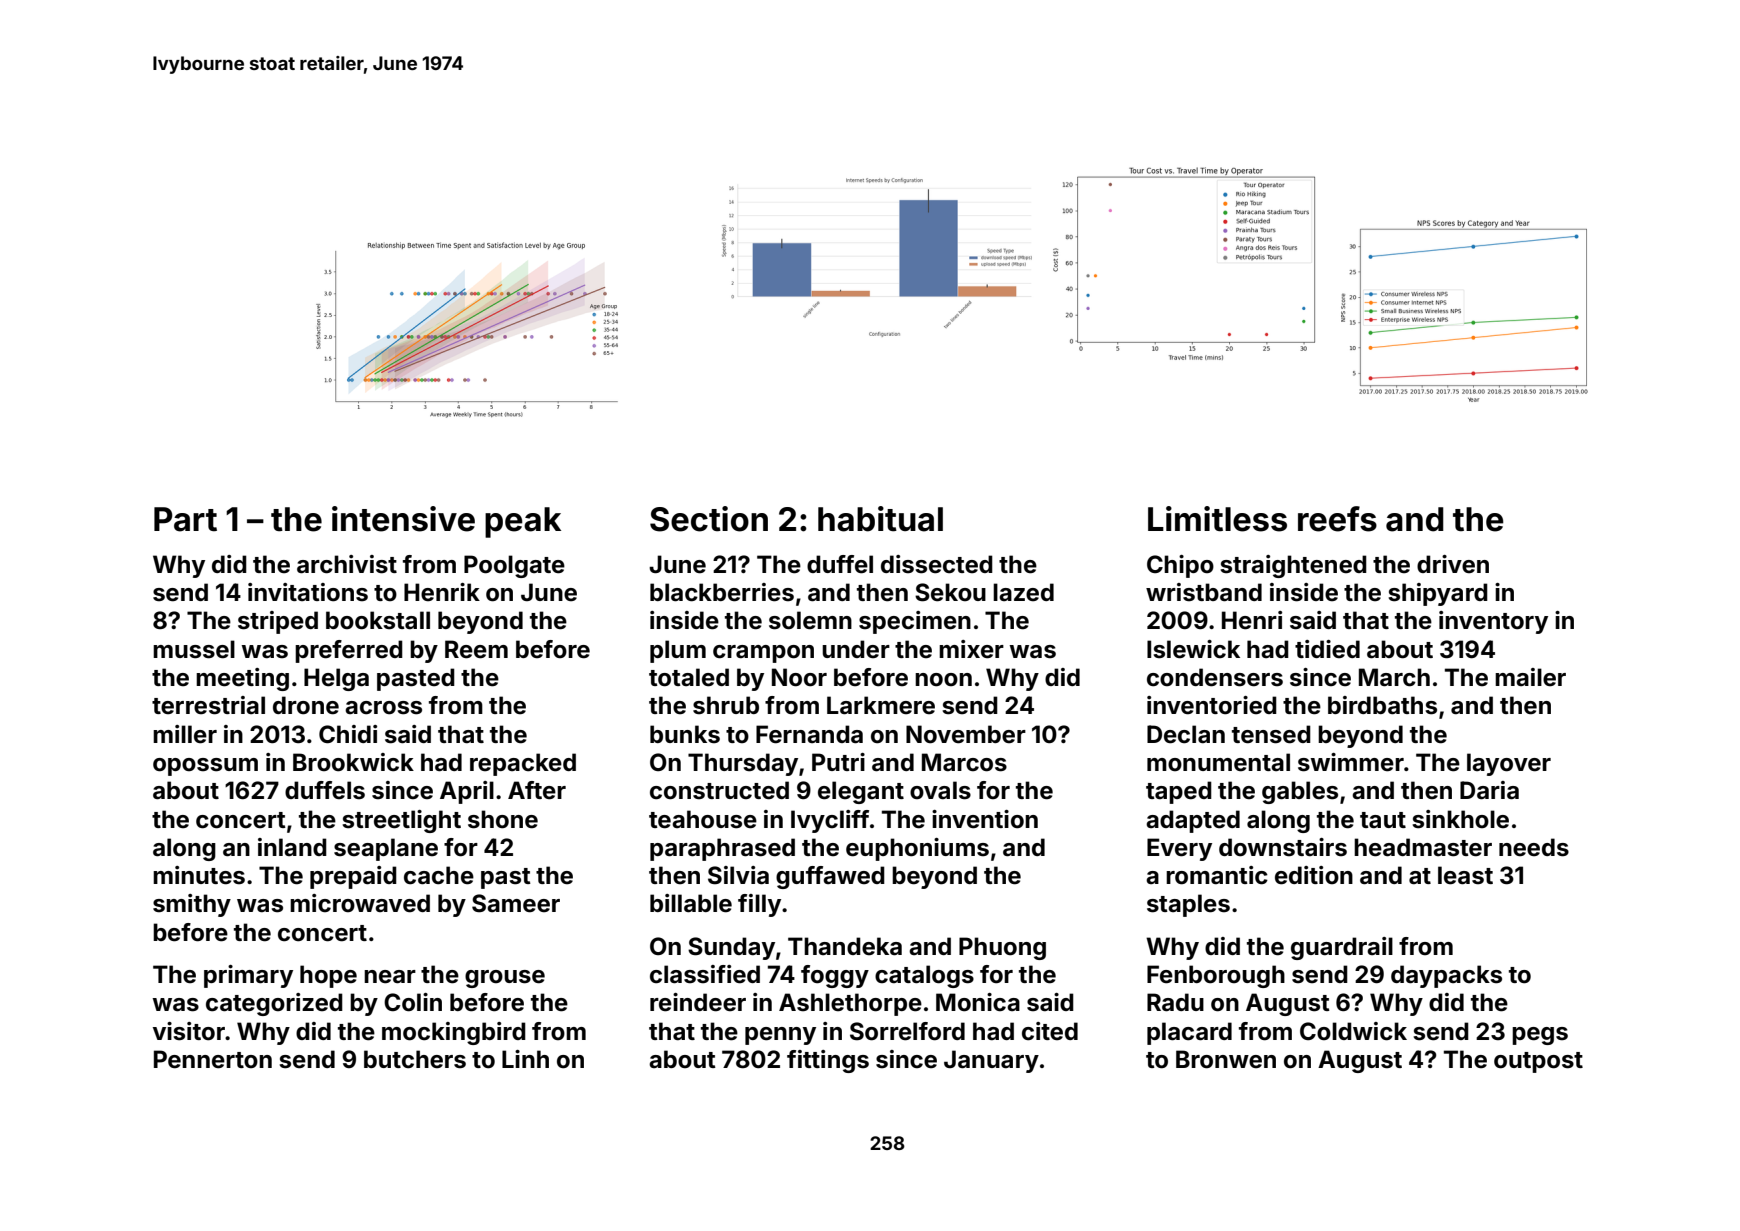 This page has height=1231, width=1740. Describe the element at coordinates (838, 762) in the page. I see `Putri` at that location.
